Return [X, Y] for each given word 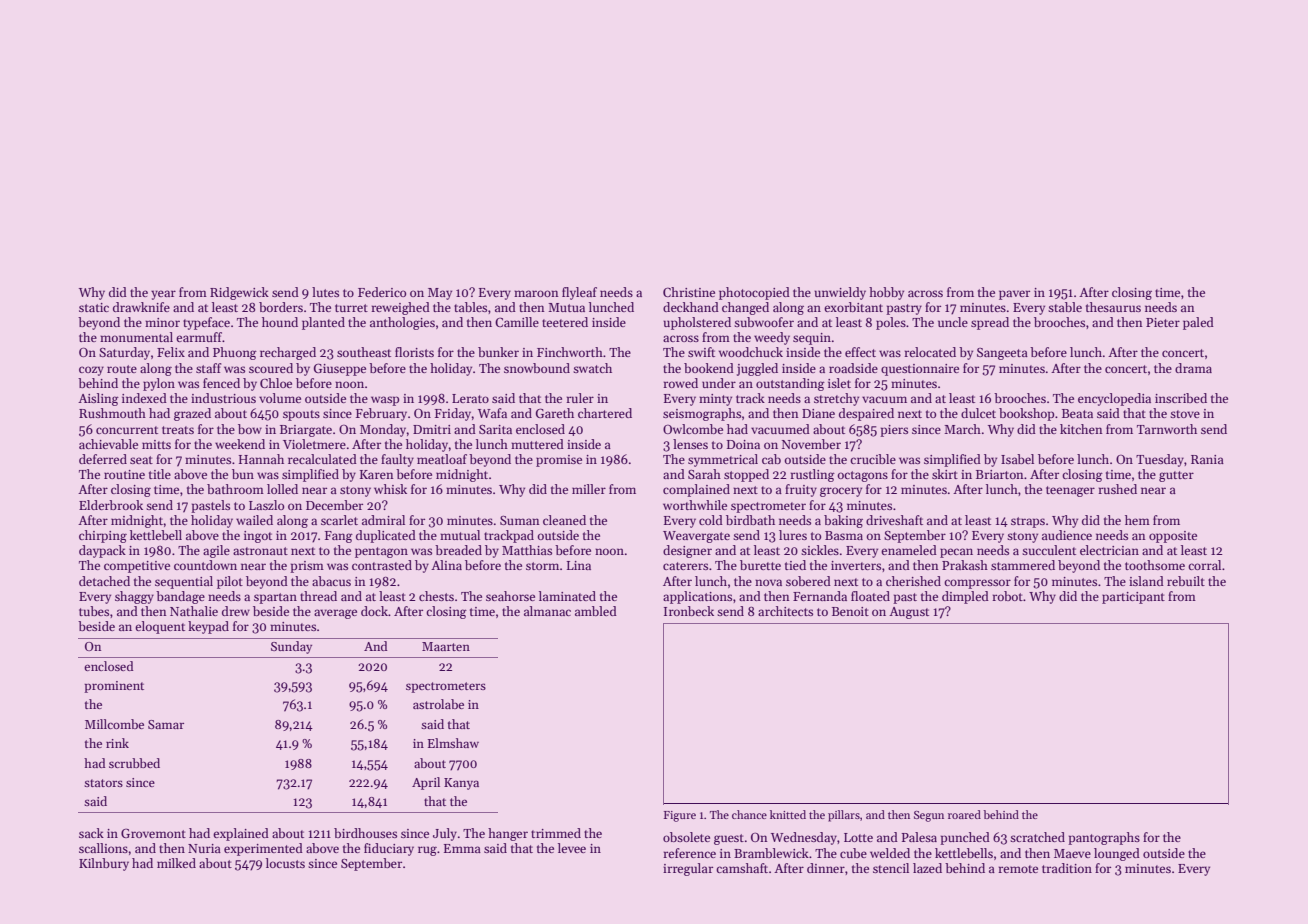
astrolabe [438, 704]
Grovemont [153, 833]
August [909, 613]
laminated [567, 596]
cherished [913, 581]
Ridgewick [239, 293]
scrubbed [134, 763]
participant [1133, 598]
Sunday [291, 647]
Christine [689, 292]
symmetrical [723, 460]
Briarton [1000, 474]
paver [1014, 295]
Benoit [850, 611]
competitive [137, 567]
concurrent [127, 430]
